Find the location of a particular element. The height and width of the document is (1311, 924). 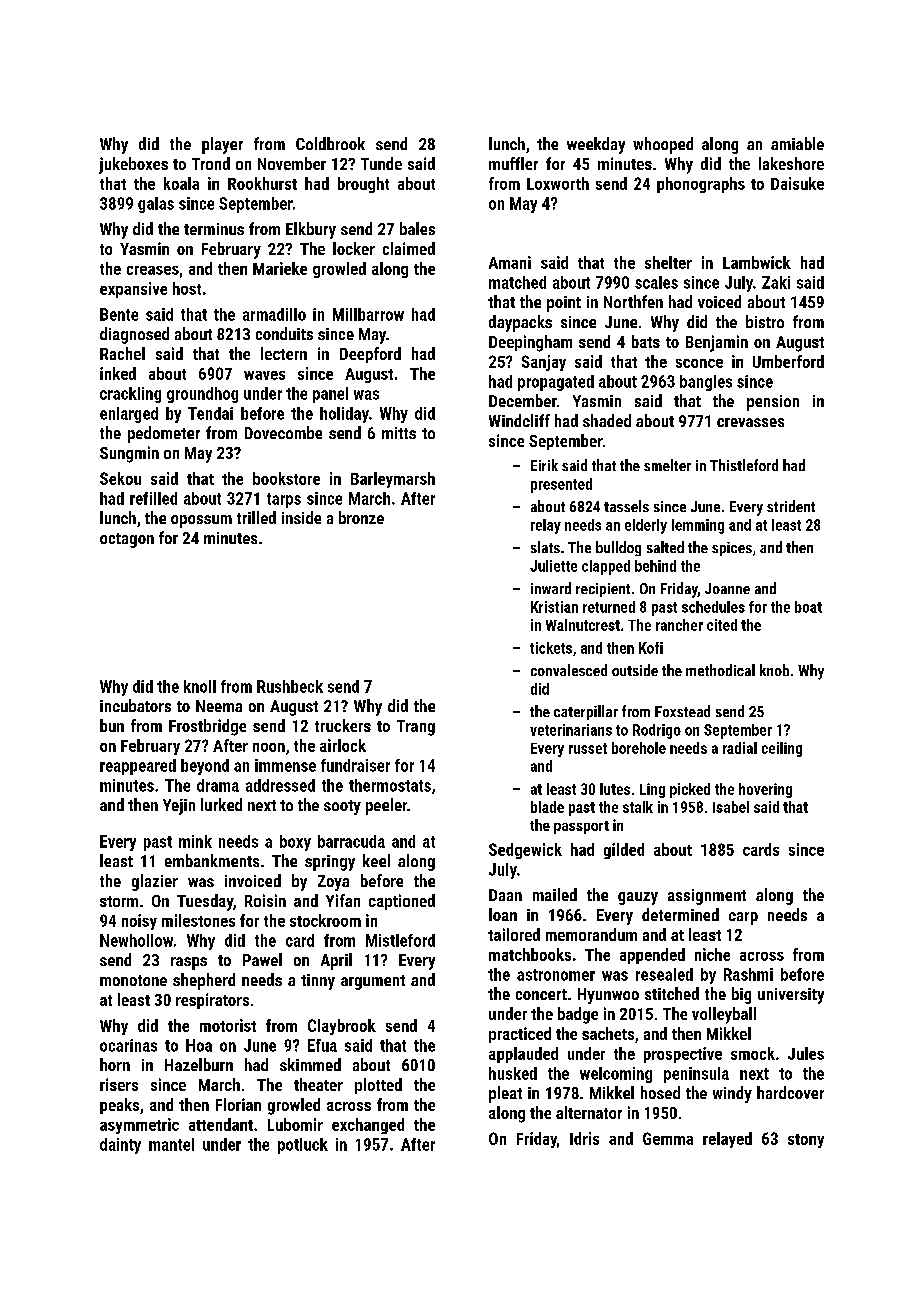

mantel is located at coordinates (171, 1144).
